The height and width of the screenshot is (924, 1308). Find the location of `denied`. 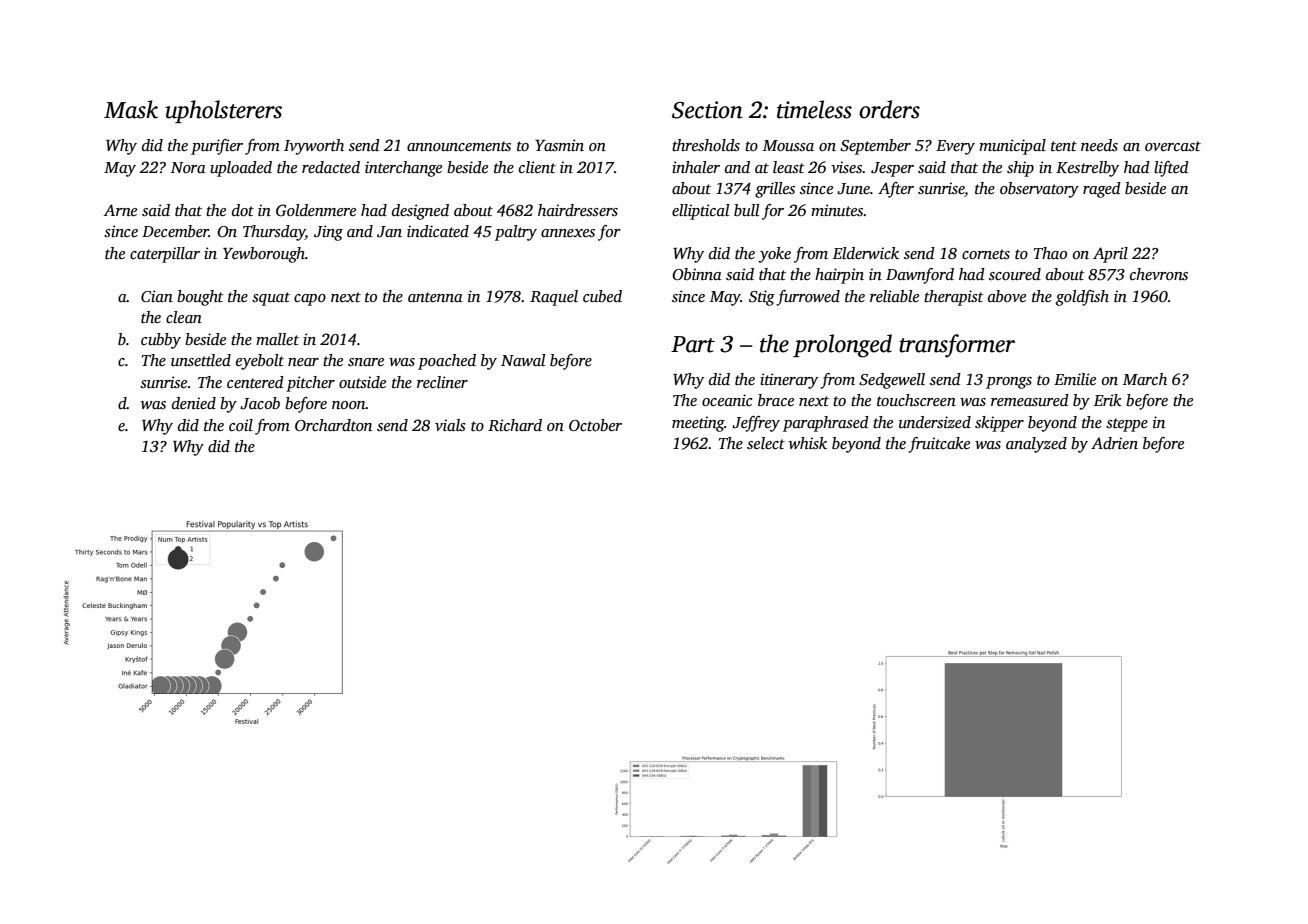

denied is located at coordinates (194, 403).
